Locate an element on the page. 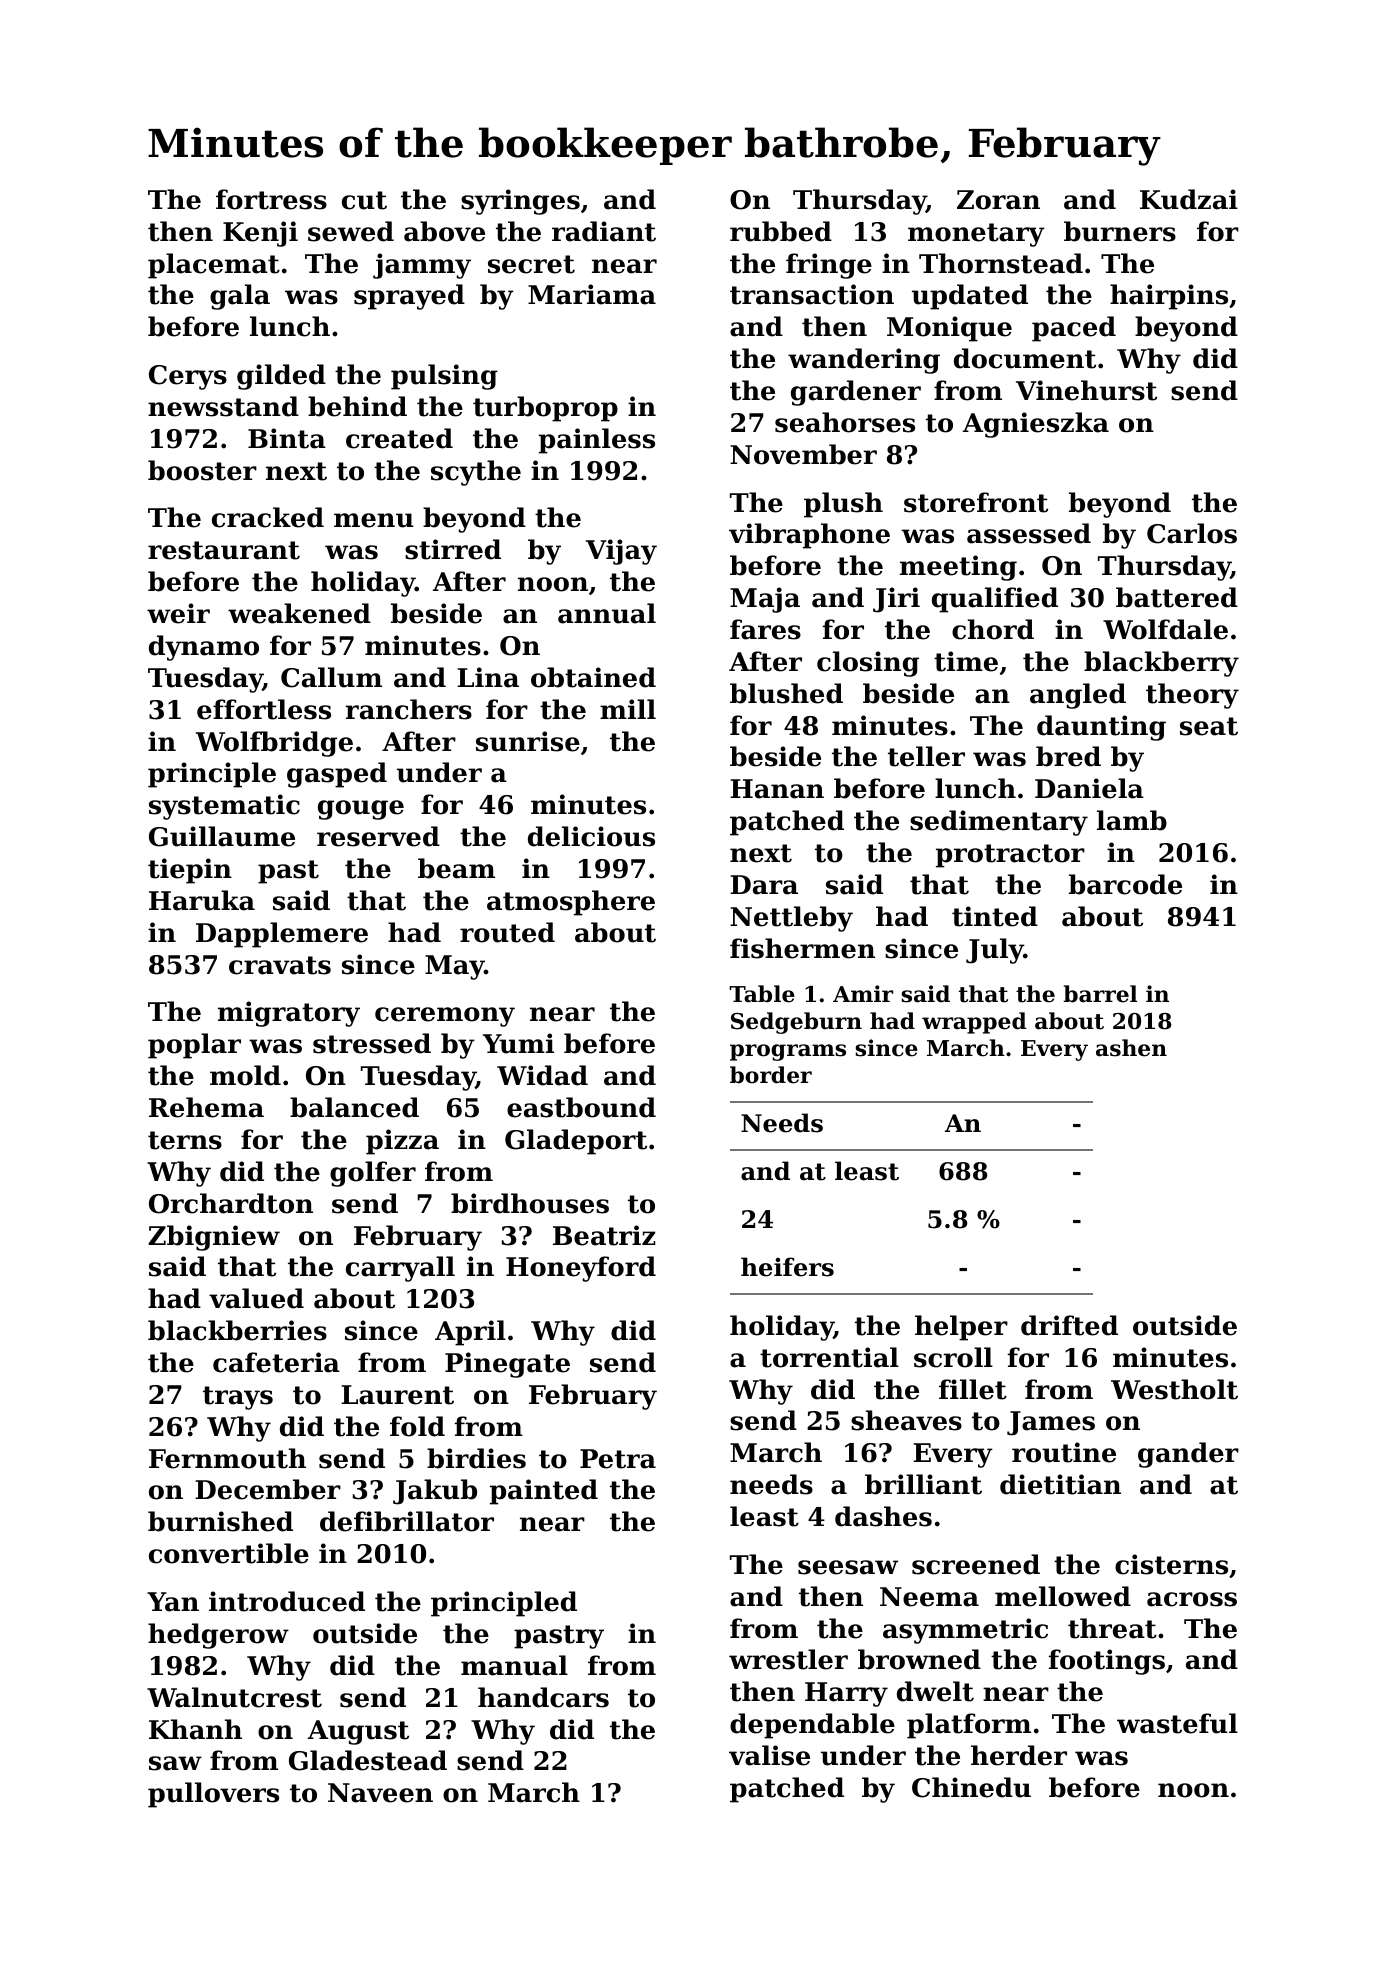  Guillaume is located at coordinates (222, 836).
